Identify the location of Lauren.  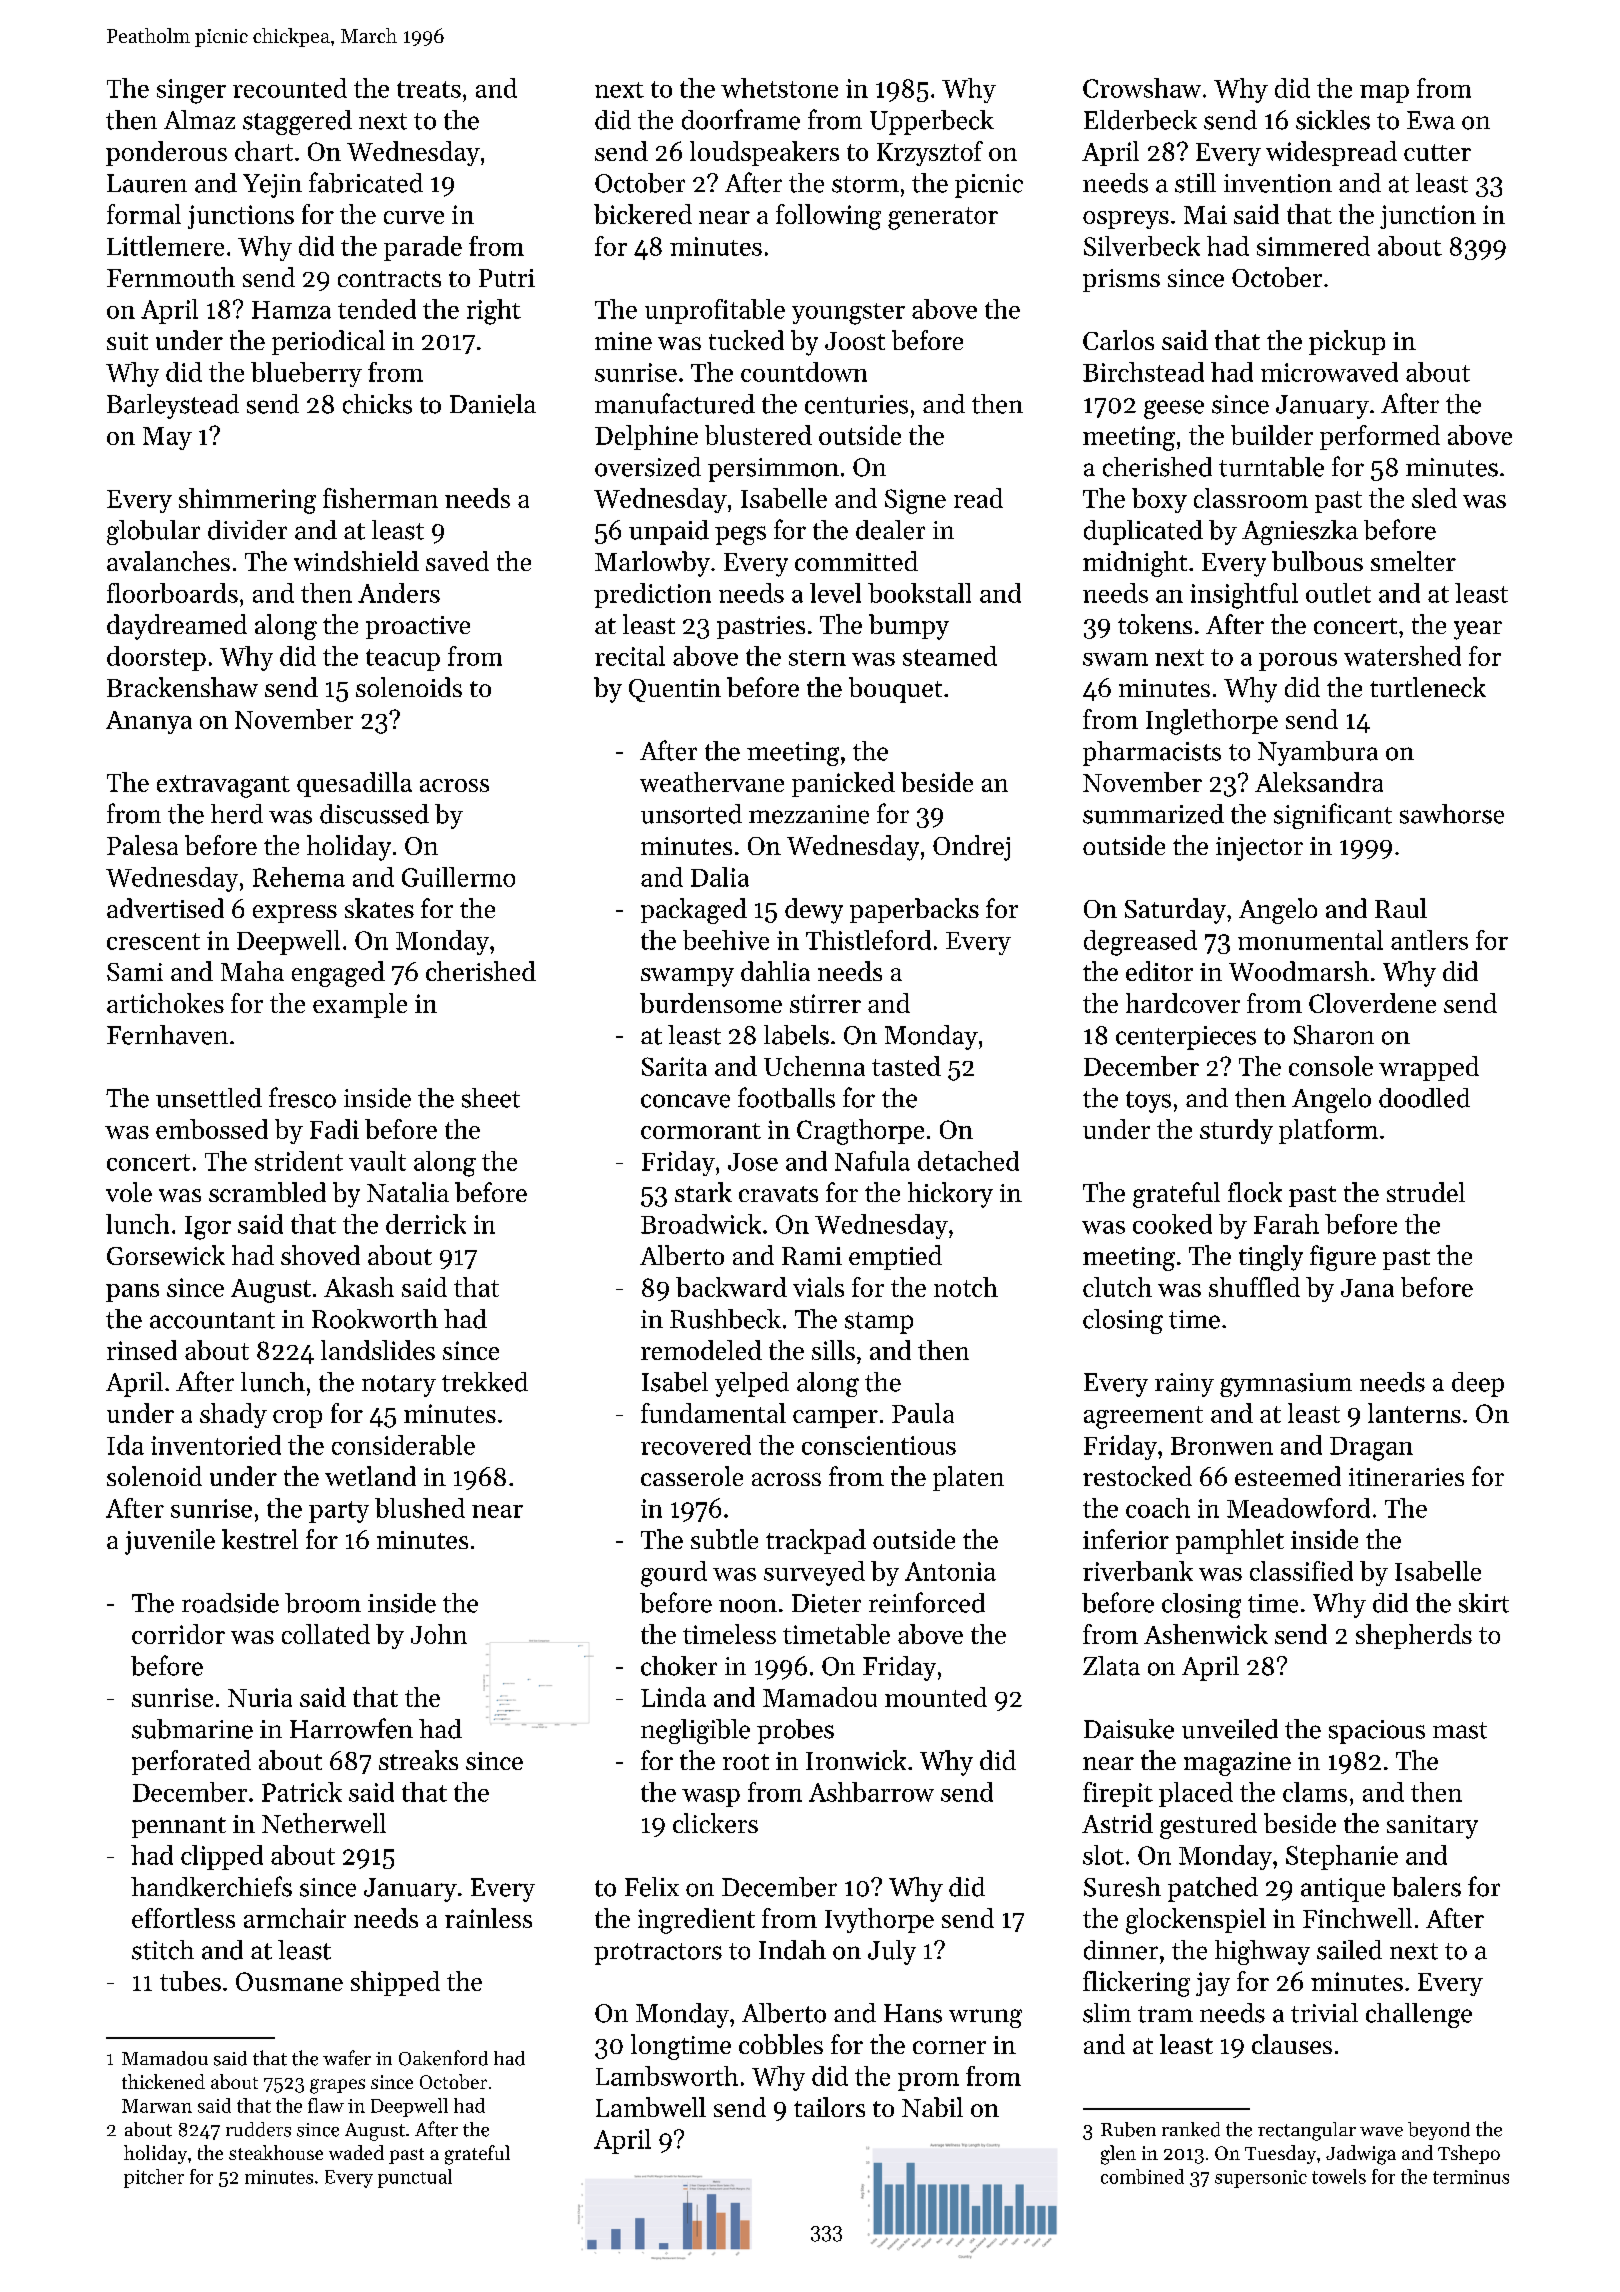
(147, 183).
